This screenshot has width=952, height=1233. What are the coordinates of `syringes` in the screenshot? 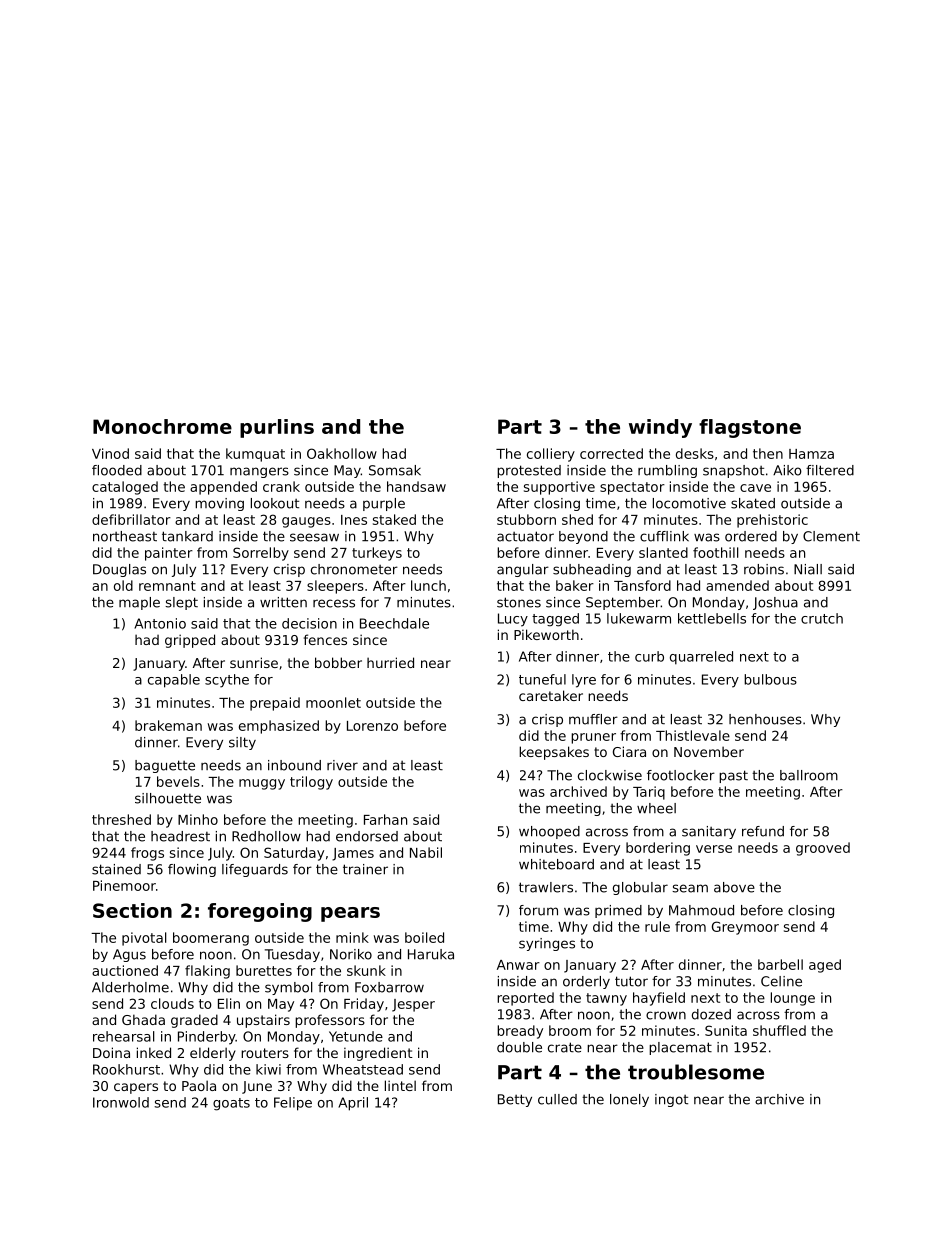 It's located at (547, 944).
